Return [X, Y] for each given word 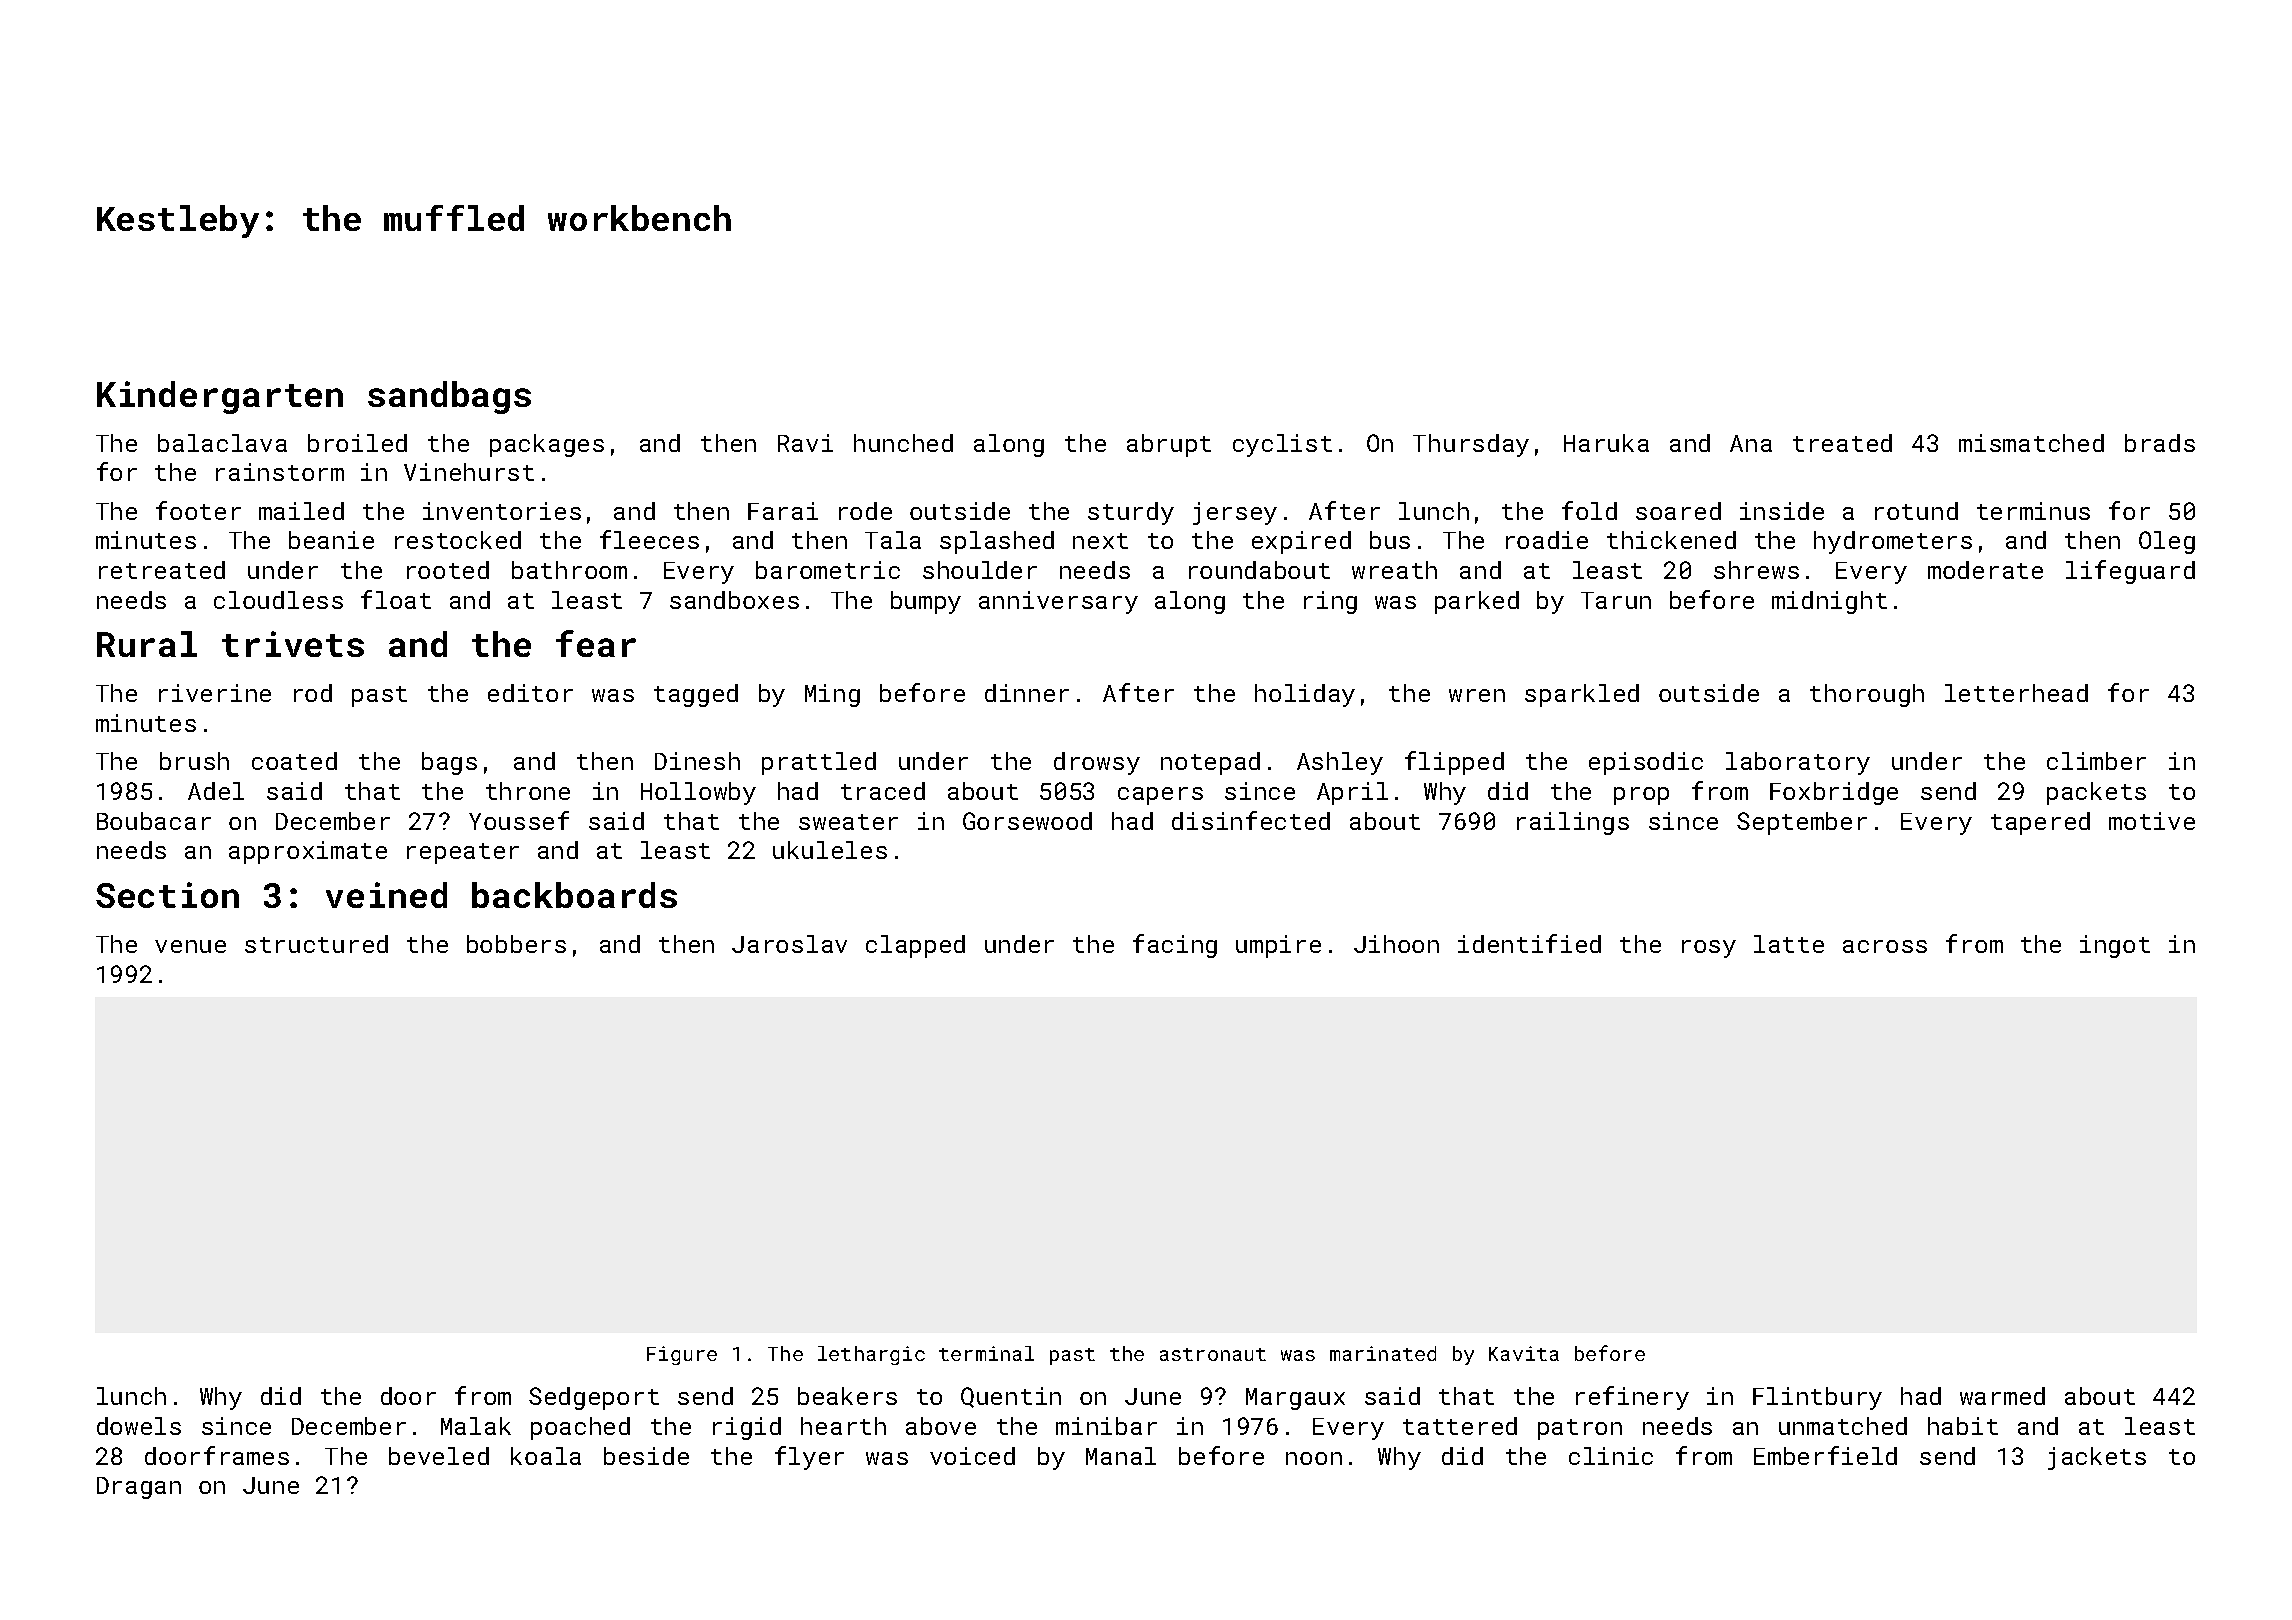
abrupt [1169, 445]
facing [1175, 946]
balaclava [222, 443]
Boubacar [154, 821]
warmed [2002, 1396]
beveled [439, 1456]
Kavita [1524, 1353]
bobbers [516, 944]
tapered [2040, 823]
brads [2160, 443]
